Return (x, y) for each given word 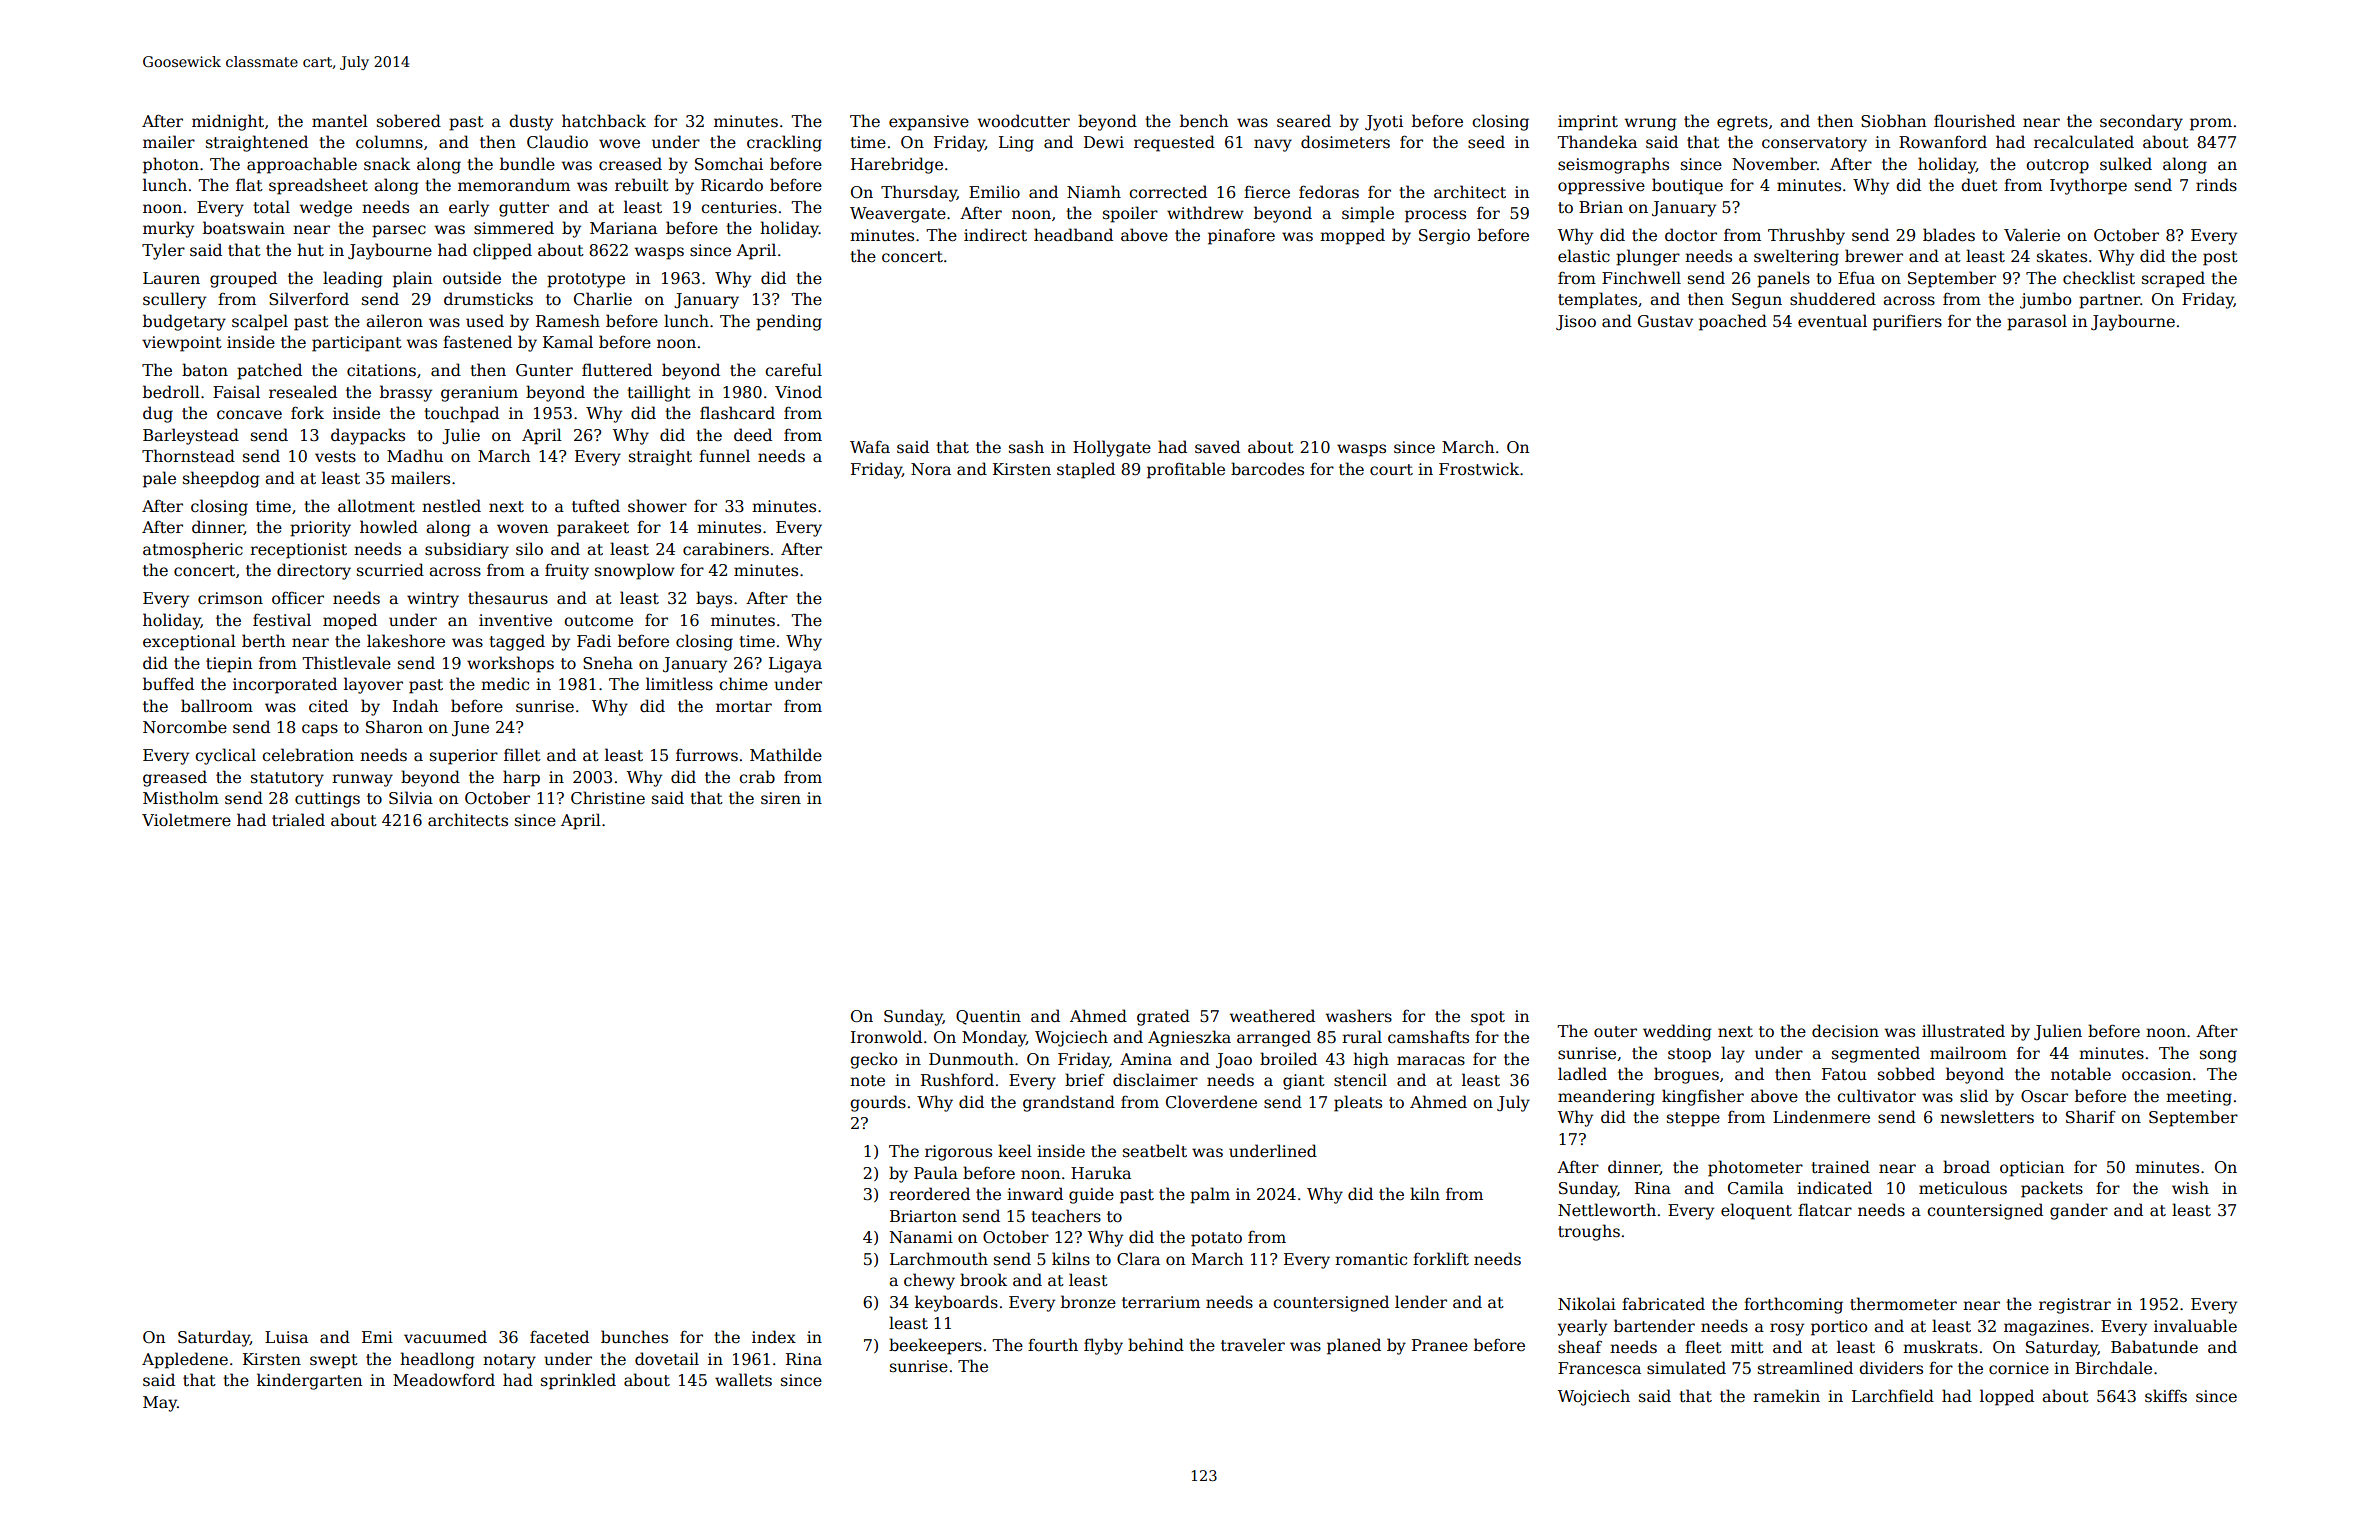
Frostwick (1479, 468)
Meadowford (444, 1380)
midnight (228, 122)
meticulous (1963, 1188)
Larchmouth (939, 1259)
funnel (724, 455)
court (1391, 470)
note (867, 1080)
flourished (1974, 121)
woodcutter (1024, 121)
